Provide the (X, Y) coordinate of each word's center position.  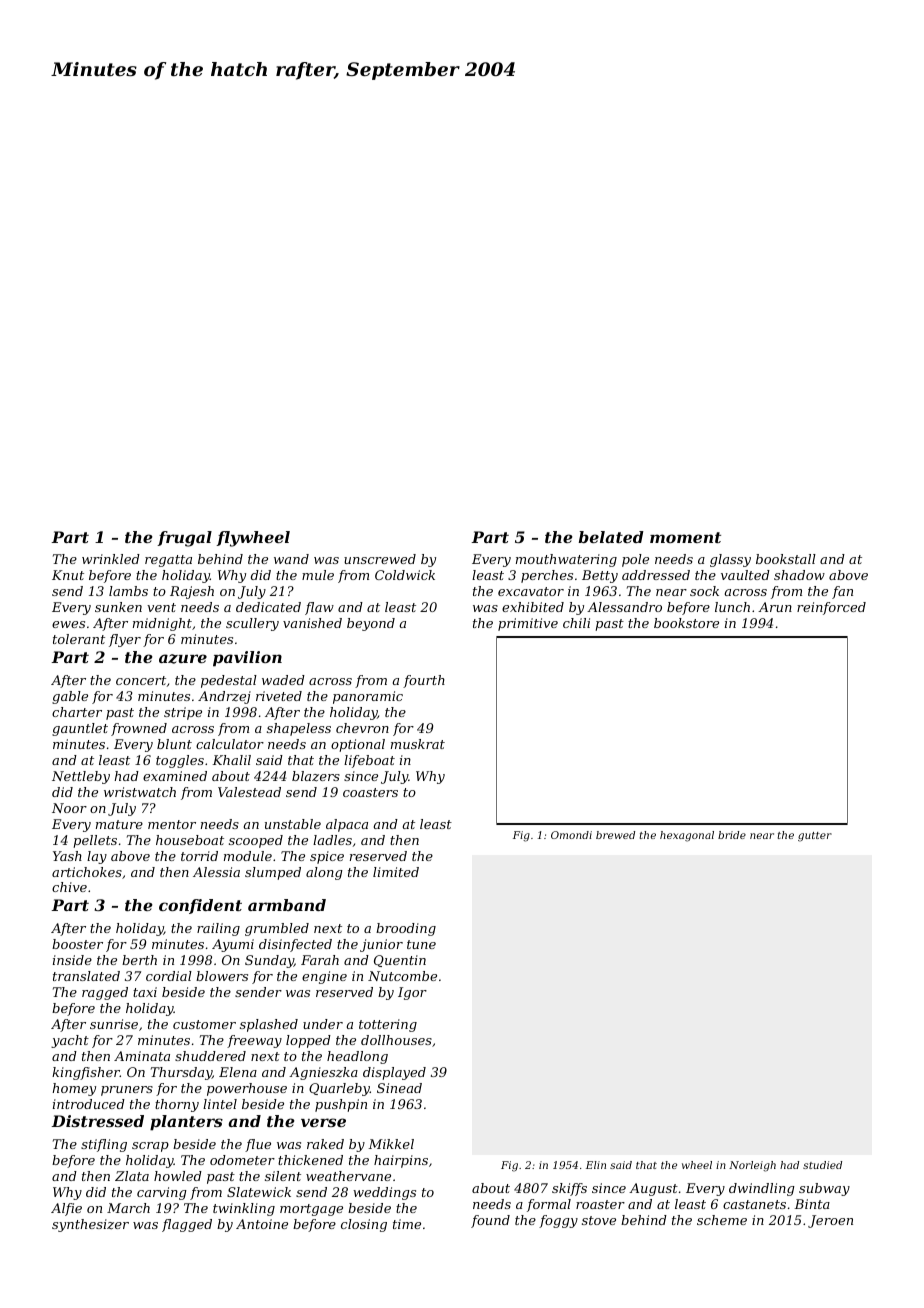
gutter (815, 837)
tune (421, 944)
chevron (362, 728)
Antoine (262, 1224)
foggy (558, 1221)
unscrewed (380, 559)
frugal (184, 539)
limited (396, 872)
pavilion (247, 659)
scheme (722, 1220)
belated (611, 537)
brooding (406, 929)
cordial (169, 976)
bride (732, 835)
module (248, 856)
